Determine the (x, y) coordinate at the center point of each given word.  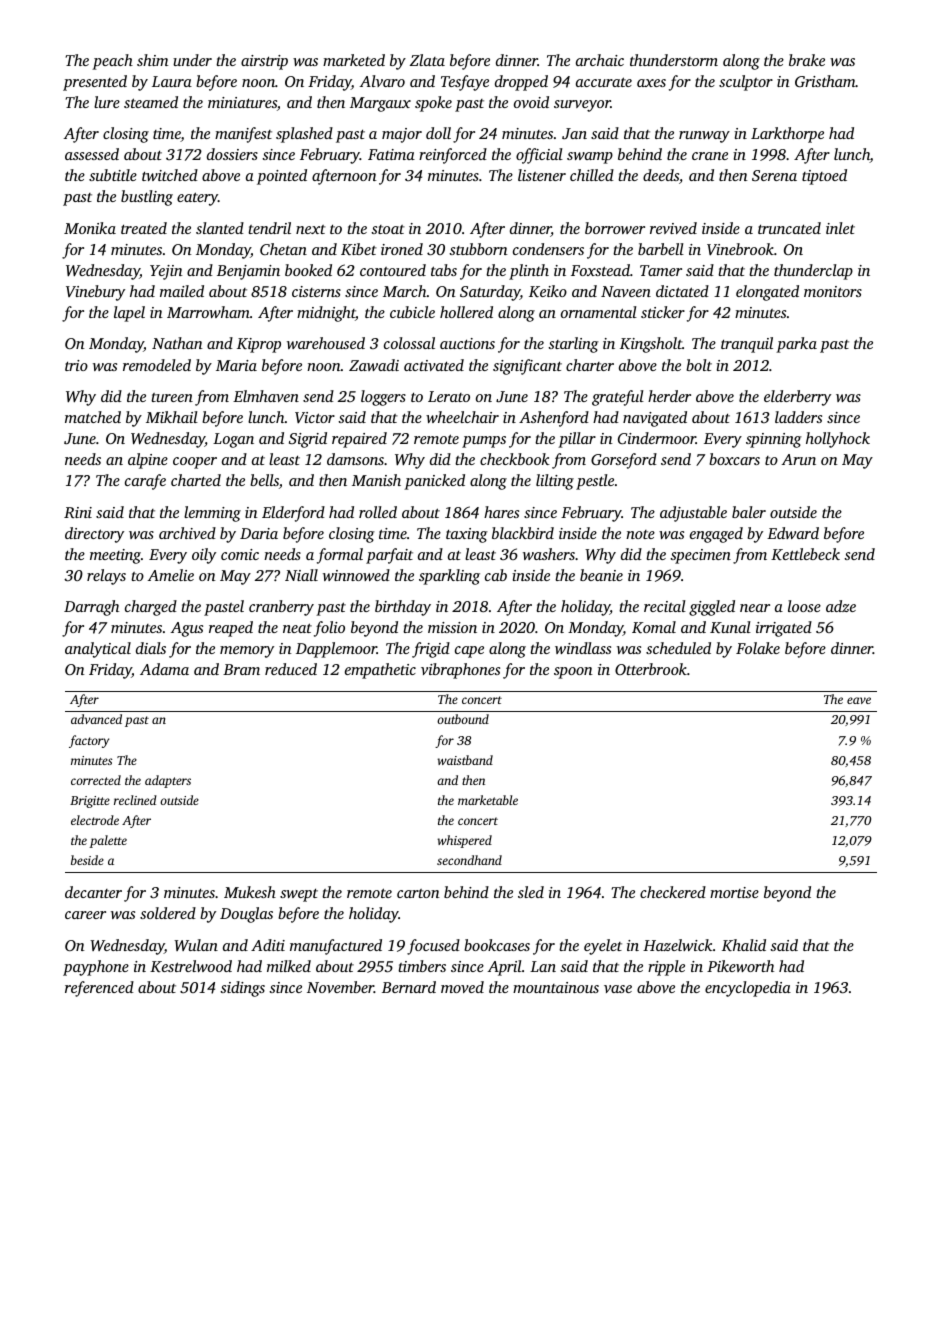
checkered (673, 892)
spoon (573, 673)
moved (462, 987)
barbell (661, 249)
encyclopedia (748, 989)
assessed (92, 154)
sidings (242, 989)
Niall (301, 575)
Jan (574, 133)
